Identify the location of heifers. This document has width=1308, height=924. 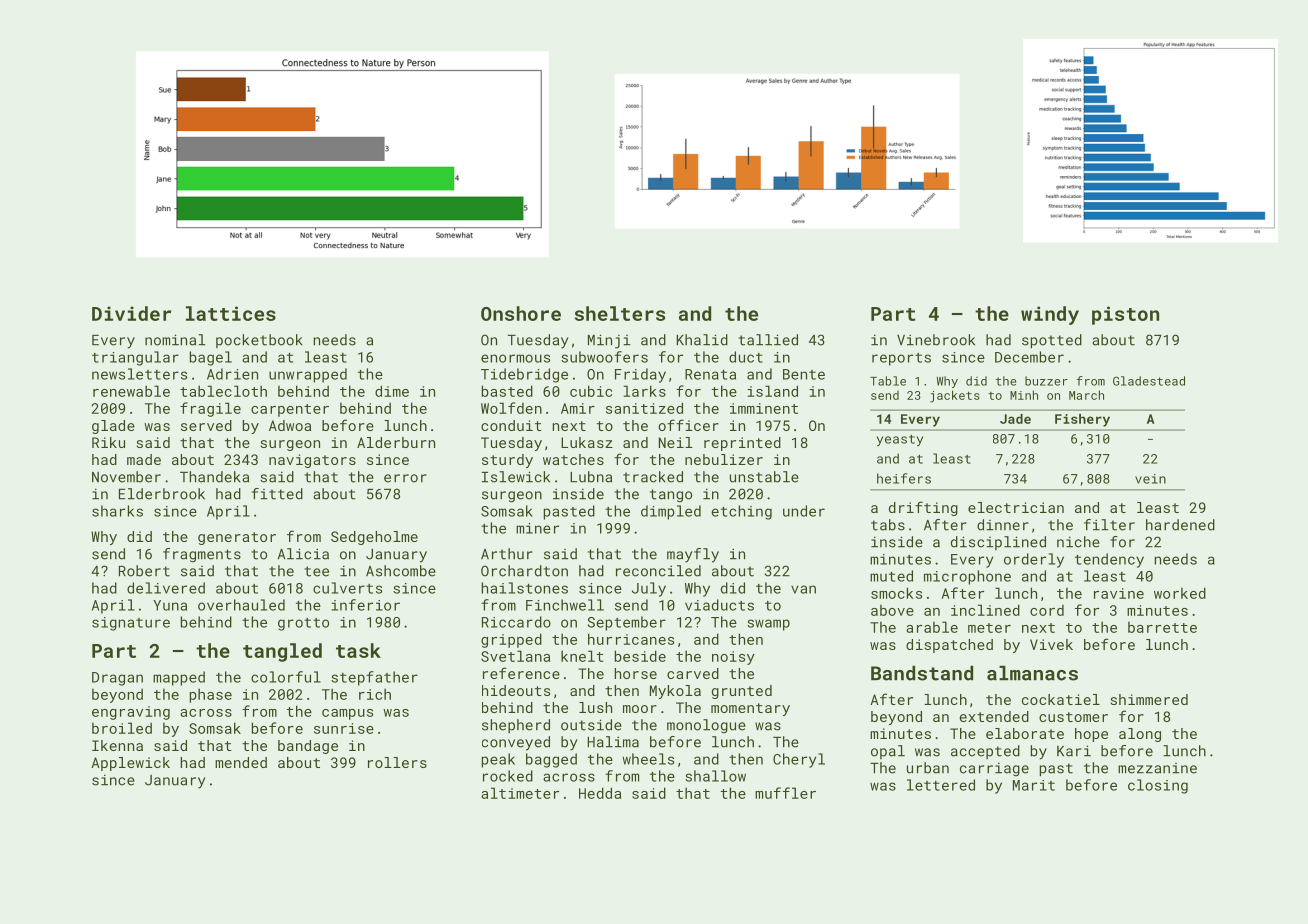
(904, 478).
